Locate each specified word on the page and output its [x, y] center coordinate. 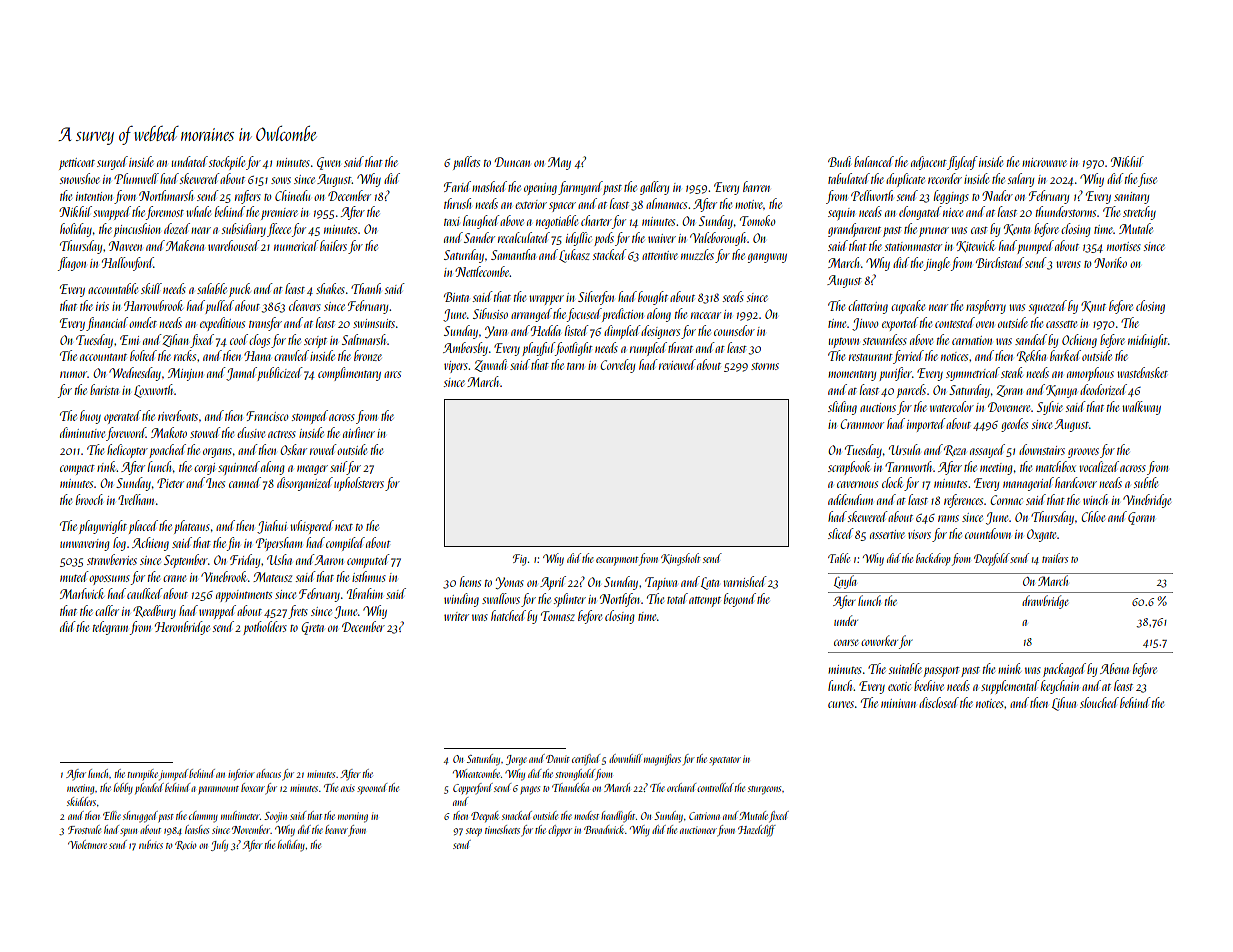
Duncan [512, 162]
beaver [336, 829]
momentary [852, 376]
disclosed [939, 702]
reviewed [677, 364]
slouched [1099, 702]
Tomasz [558, 616]
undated [190, 161]
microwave [1044, 162]
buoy [90, 417]
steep [474, 832]
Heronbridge [182, 628]
